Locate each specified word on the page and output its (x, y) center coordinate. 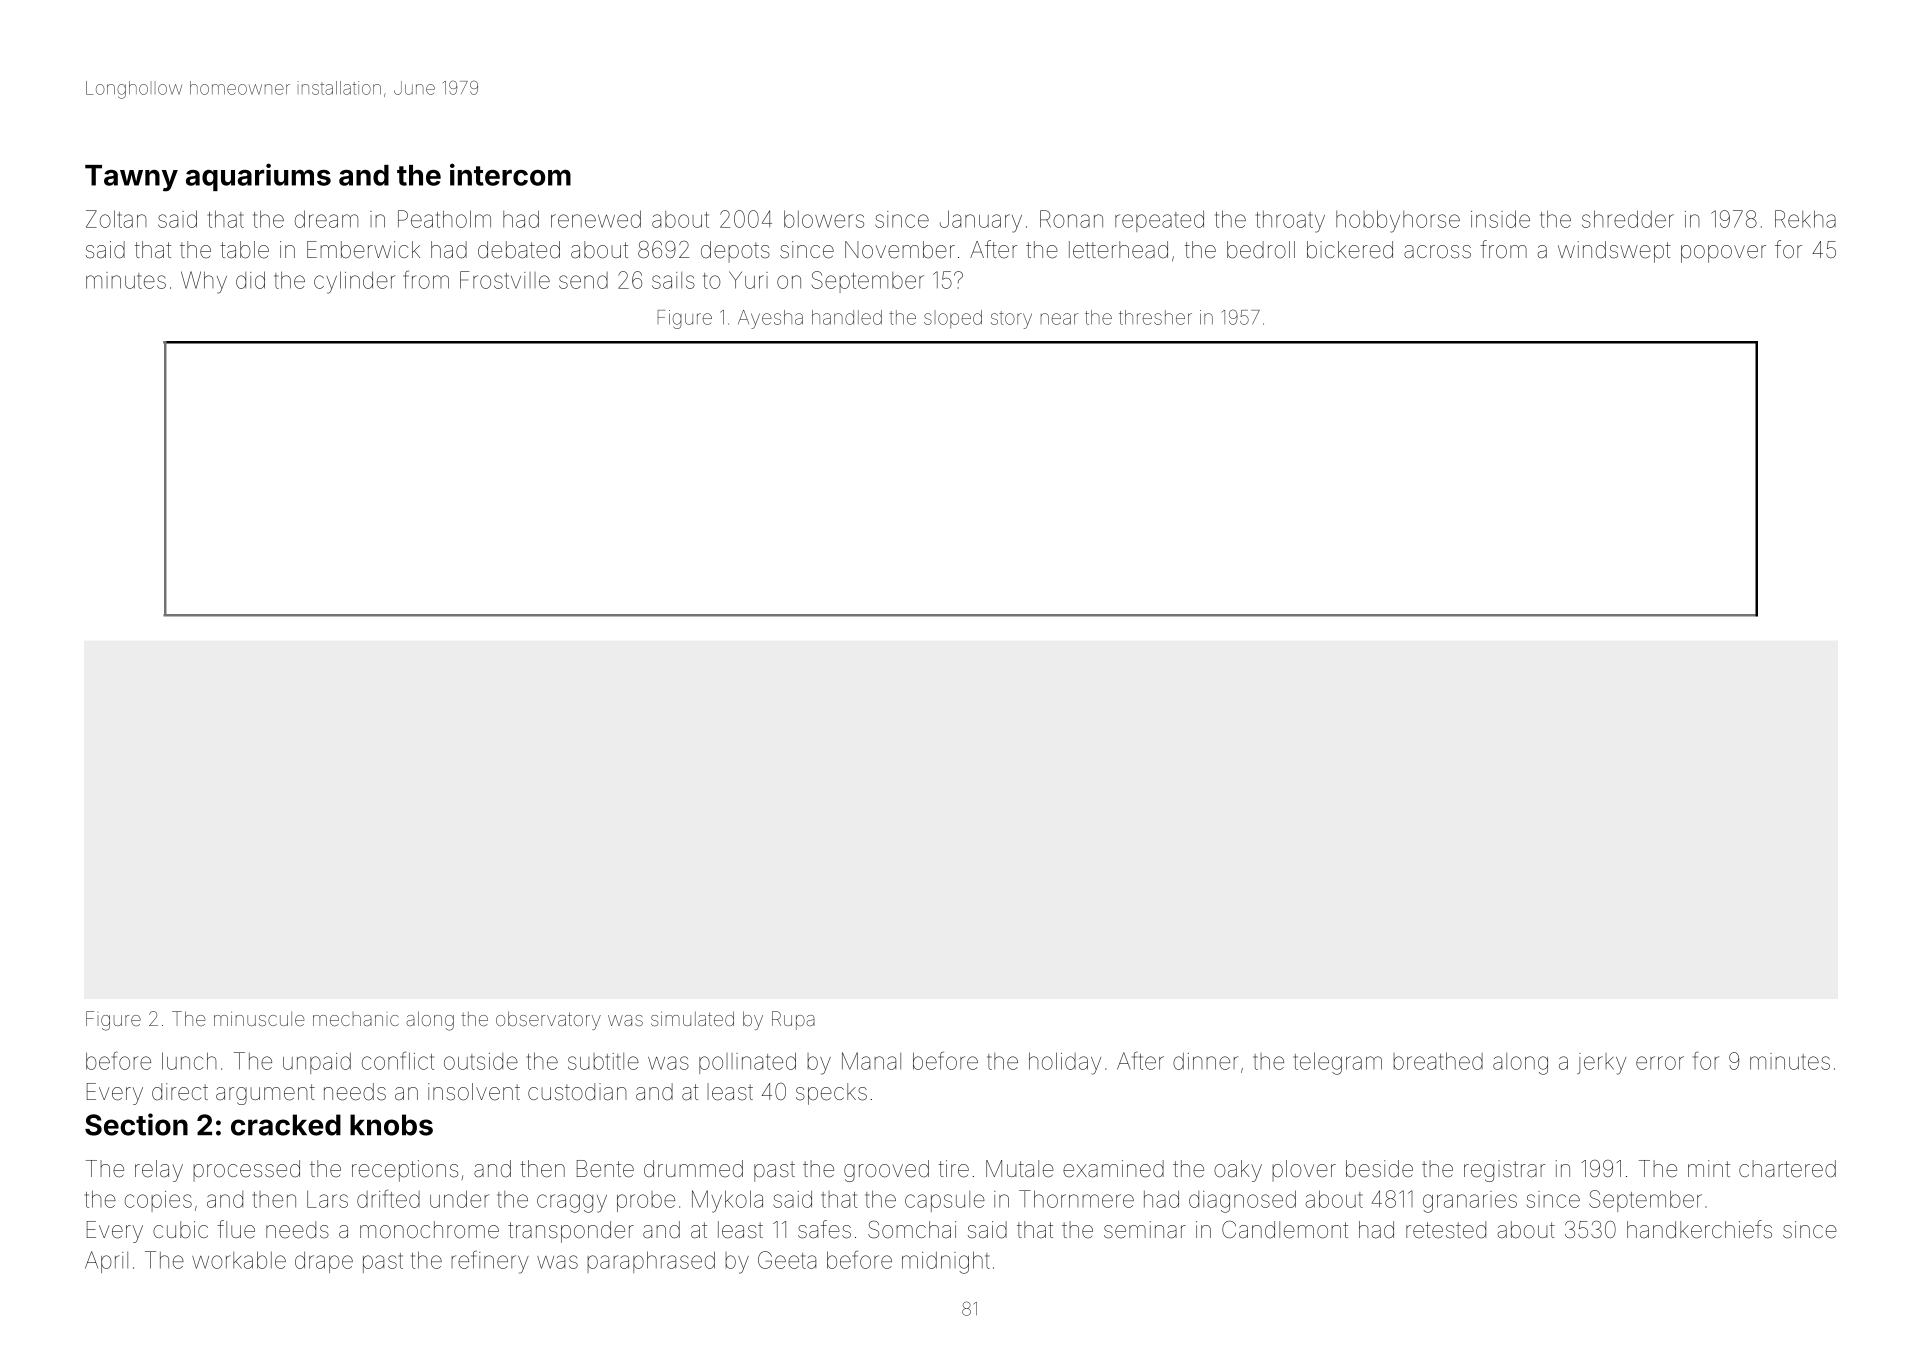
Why (204, 282)
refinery (490, 1262)
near (1059, 319)
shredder (1628, 219)
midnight (946, 1262)
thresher (1155, 317)
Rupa (793, 1020)
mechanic (356, 1019)
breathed (1438, 1061)
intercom (510, 174)
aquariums (258, 177)
